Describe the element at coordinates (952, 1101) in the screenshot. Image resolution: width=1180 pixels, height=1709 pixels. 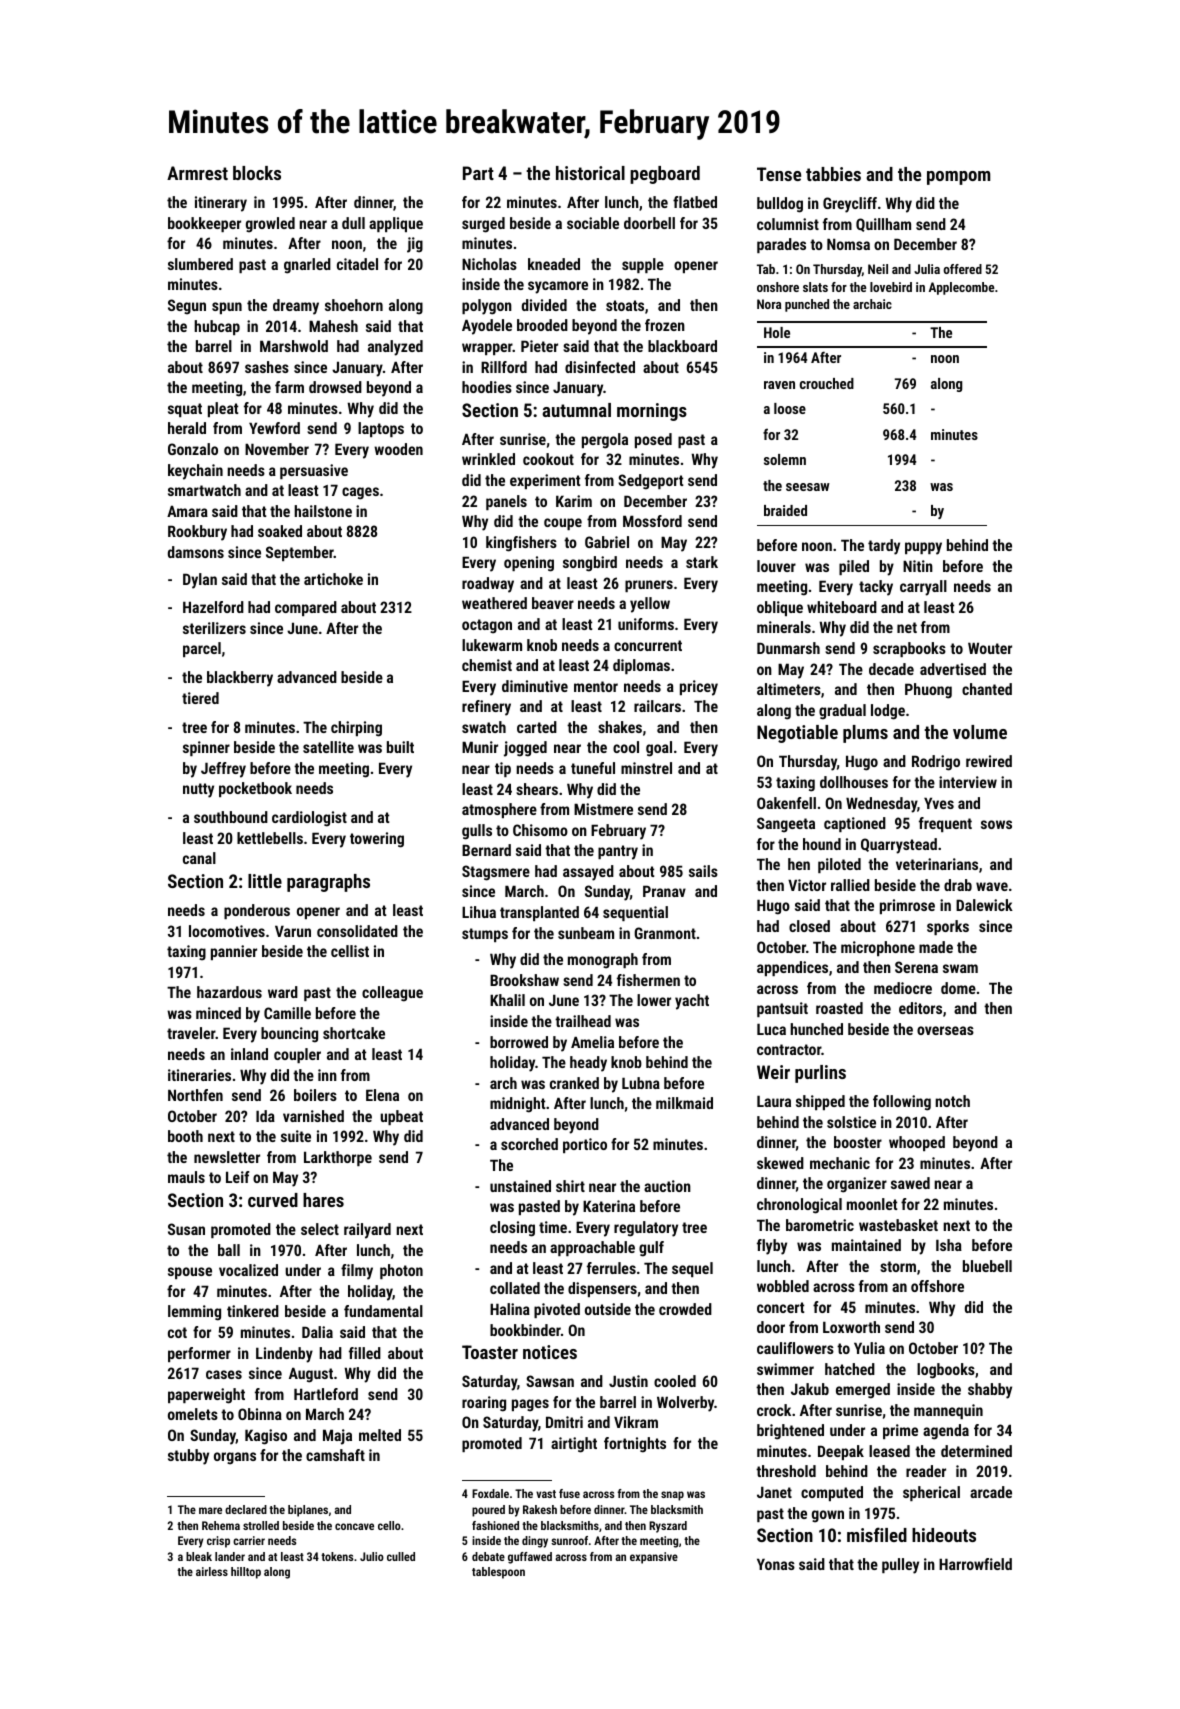
I see `notch` at that location.
